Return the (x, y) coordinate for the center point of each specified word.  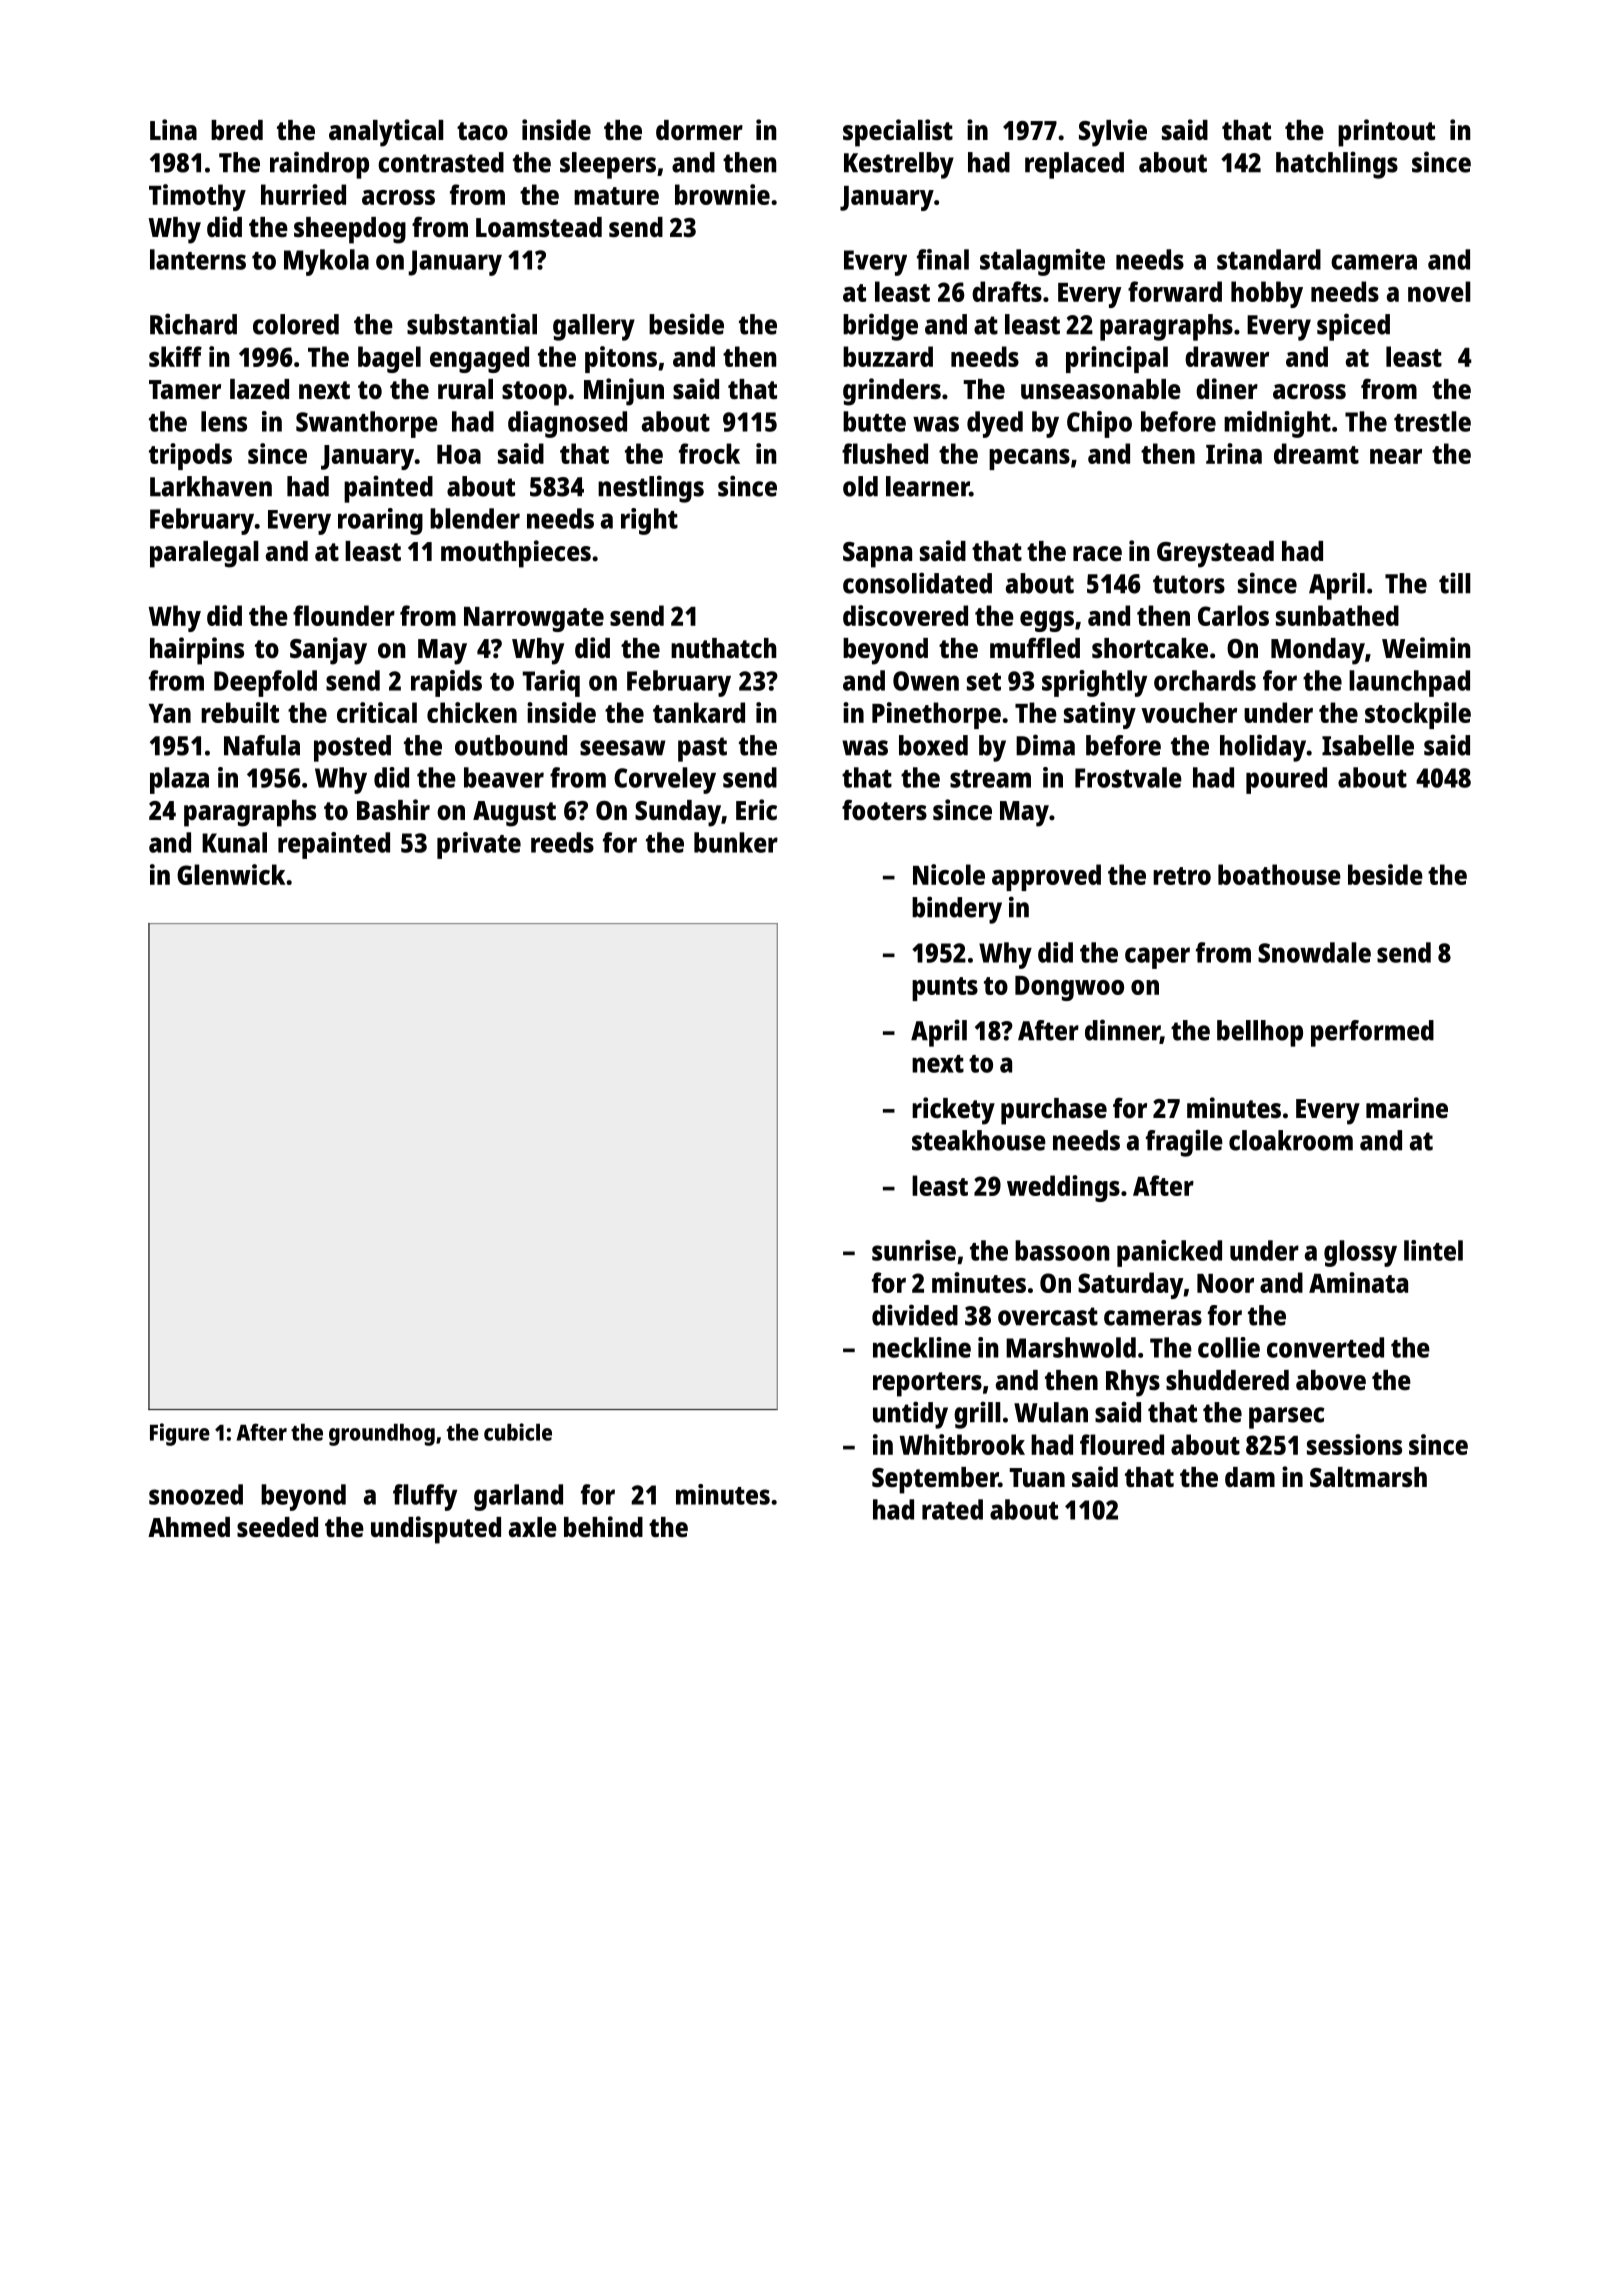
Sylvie (1113, 133)
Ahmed (189, 1527)
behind (603, 1526)
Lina (173, 129)
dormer (699, 130)
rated (952, 1509)
